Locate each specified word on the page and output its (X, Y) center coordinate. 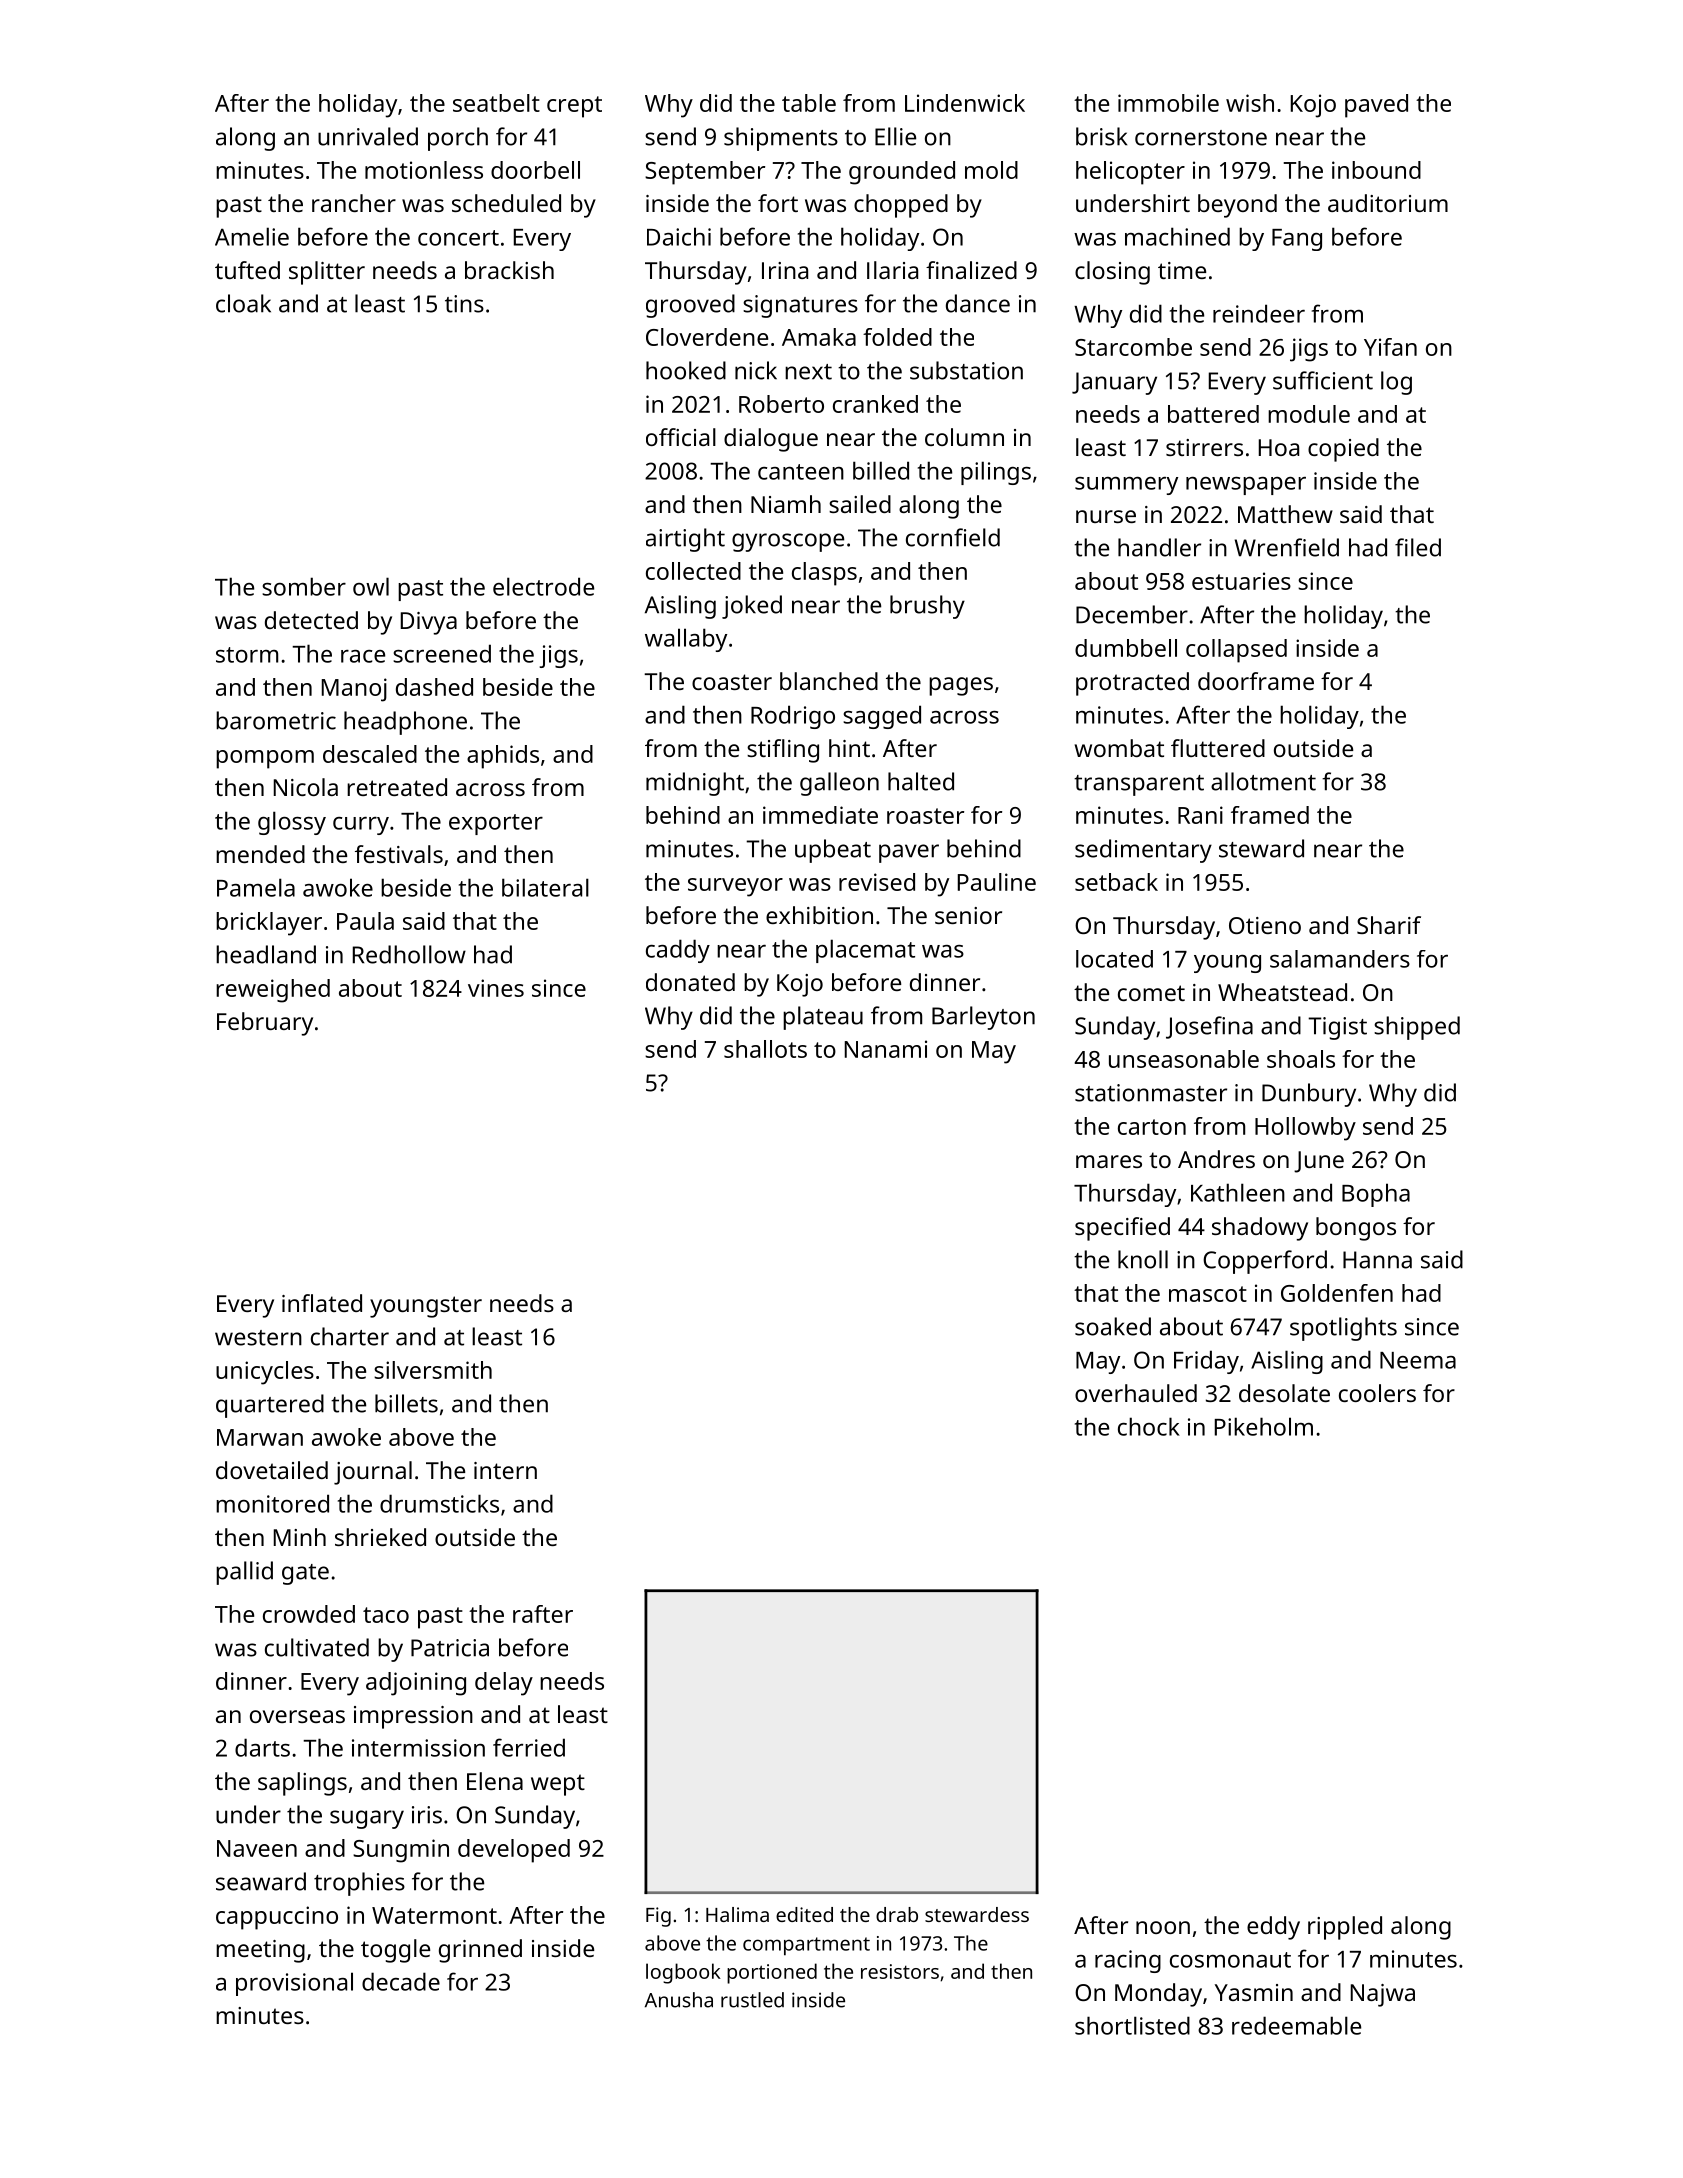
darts (262, 1747)
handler (1159, 547)
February (265, 1024)
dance (978, 303)
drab (897, 1914)
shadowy (1260, 1229)
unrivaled (368, 136)
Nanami (886, 1049)
